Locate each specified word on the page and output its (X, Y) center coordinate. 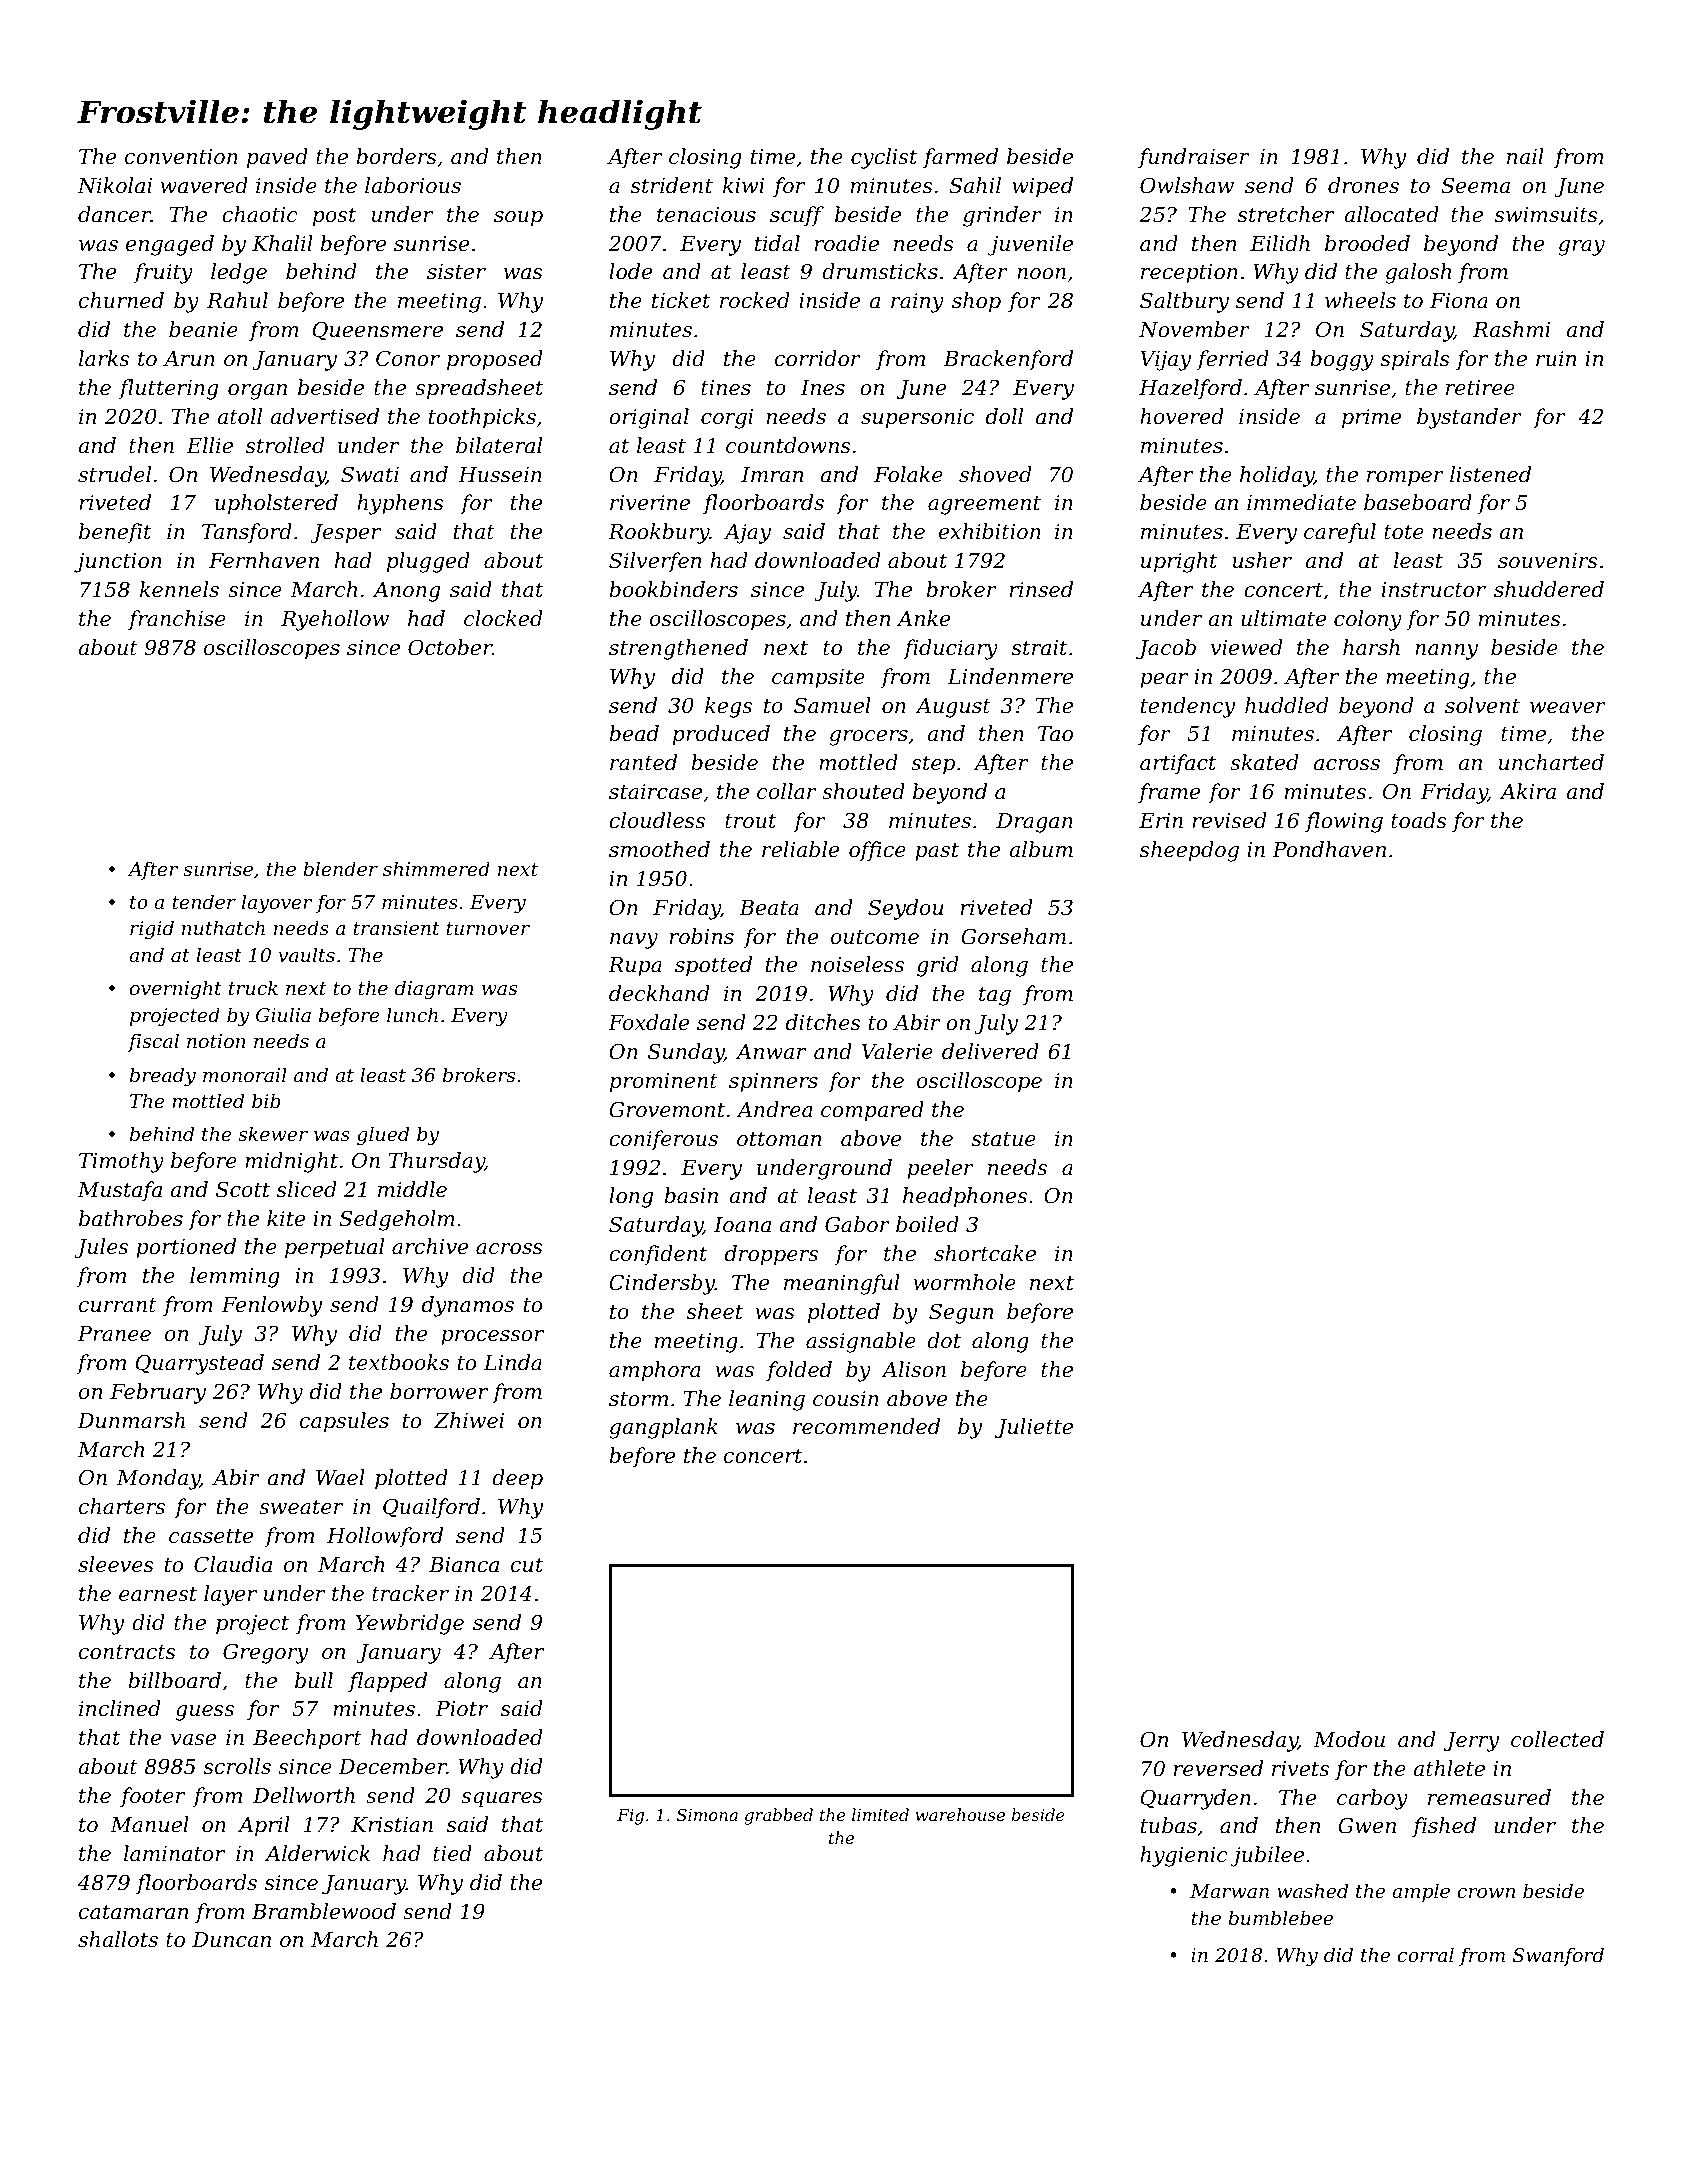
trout (750, 821)
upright (1179, 562)
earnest (158, 1594)
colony (1368, 620)
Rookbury (658, 533)
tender (204, 901)
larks (104, 358)
